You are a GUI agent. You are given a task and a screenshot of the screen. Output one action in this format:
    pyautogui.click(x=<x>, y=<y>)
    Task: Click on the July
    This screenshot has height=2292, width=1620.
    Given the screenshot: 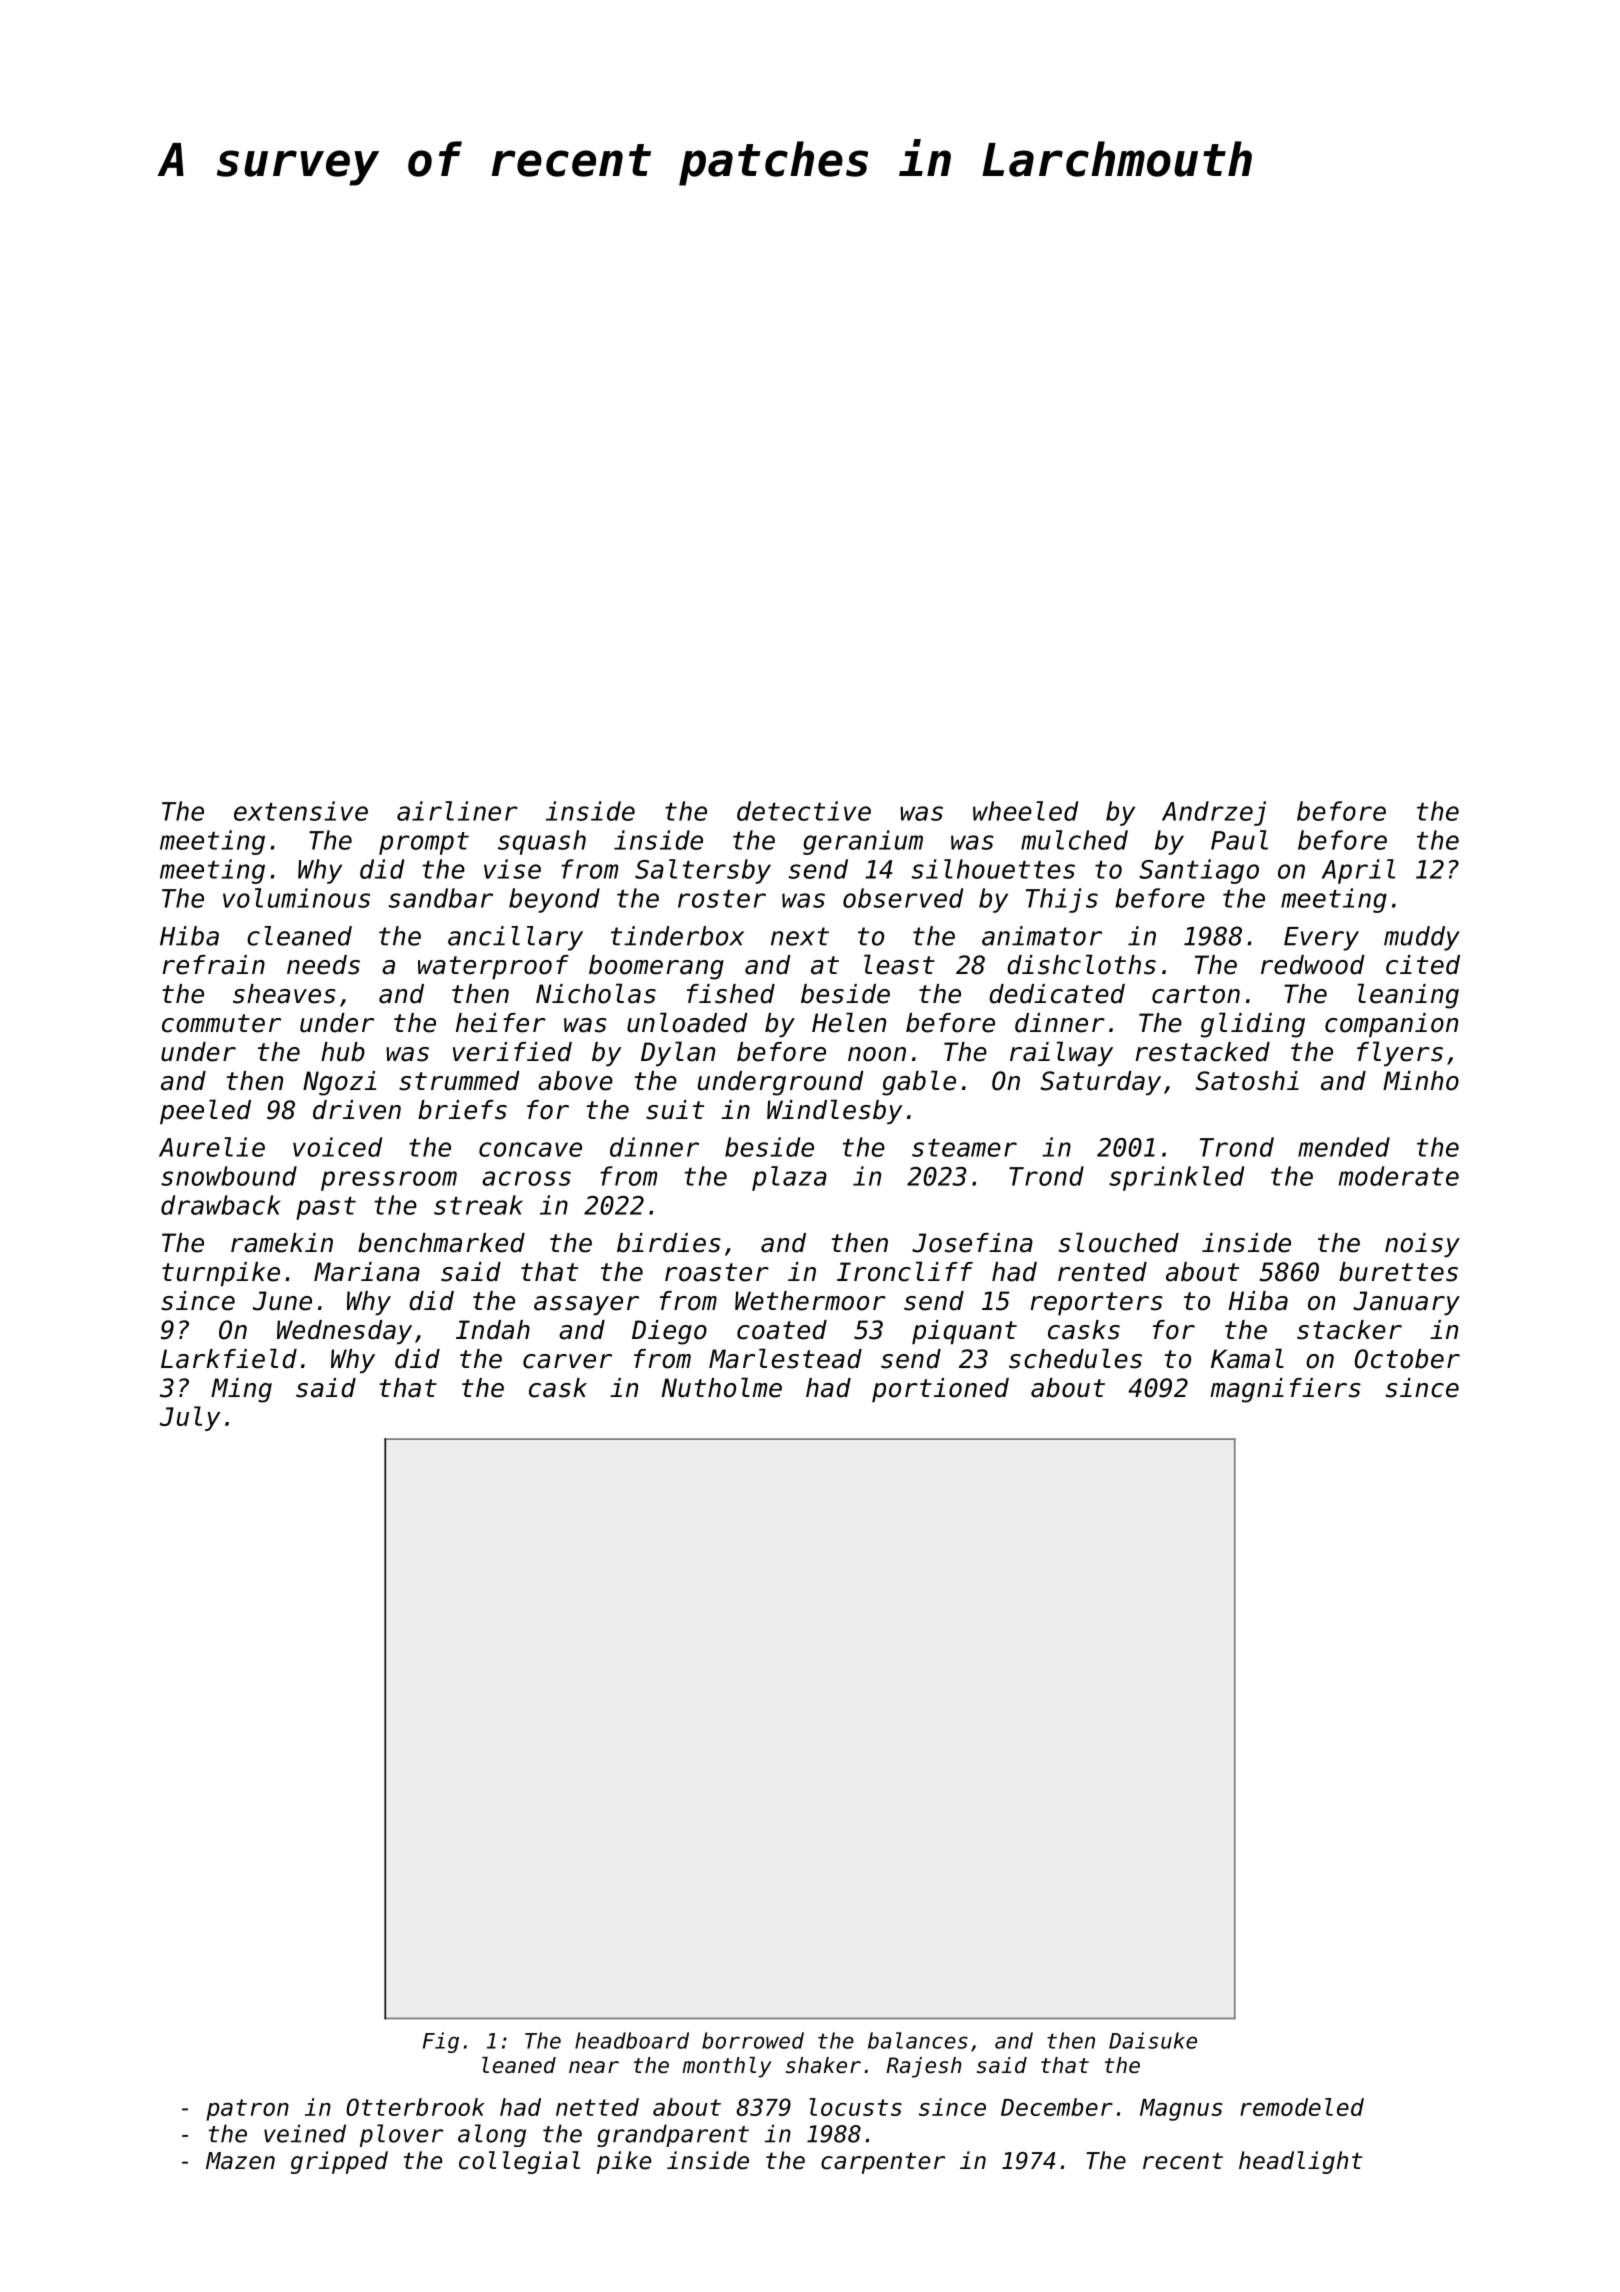 What is the action you would take?
    pyautogui.click(x=190, y=1418)
